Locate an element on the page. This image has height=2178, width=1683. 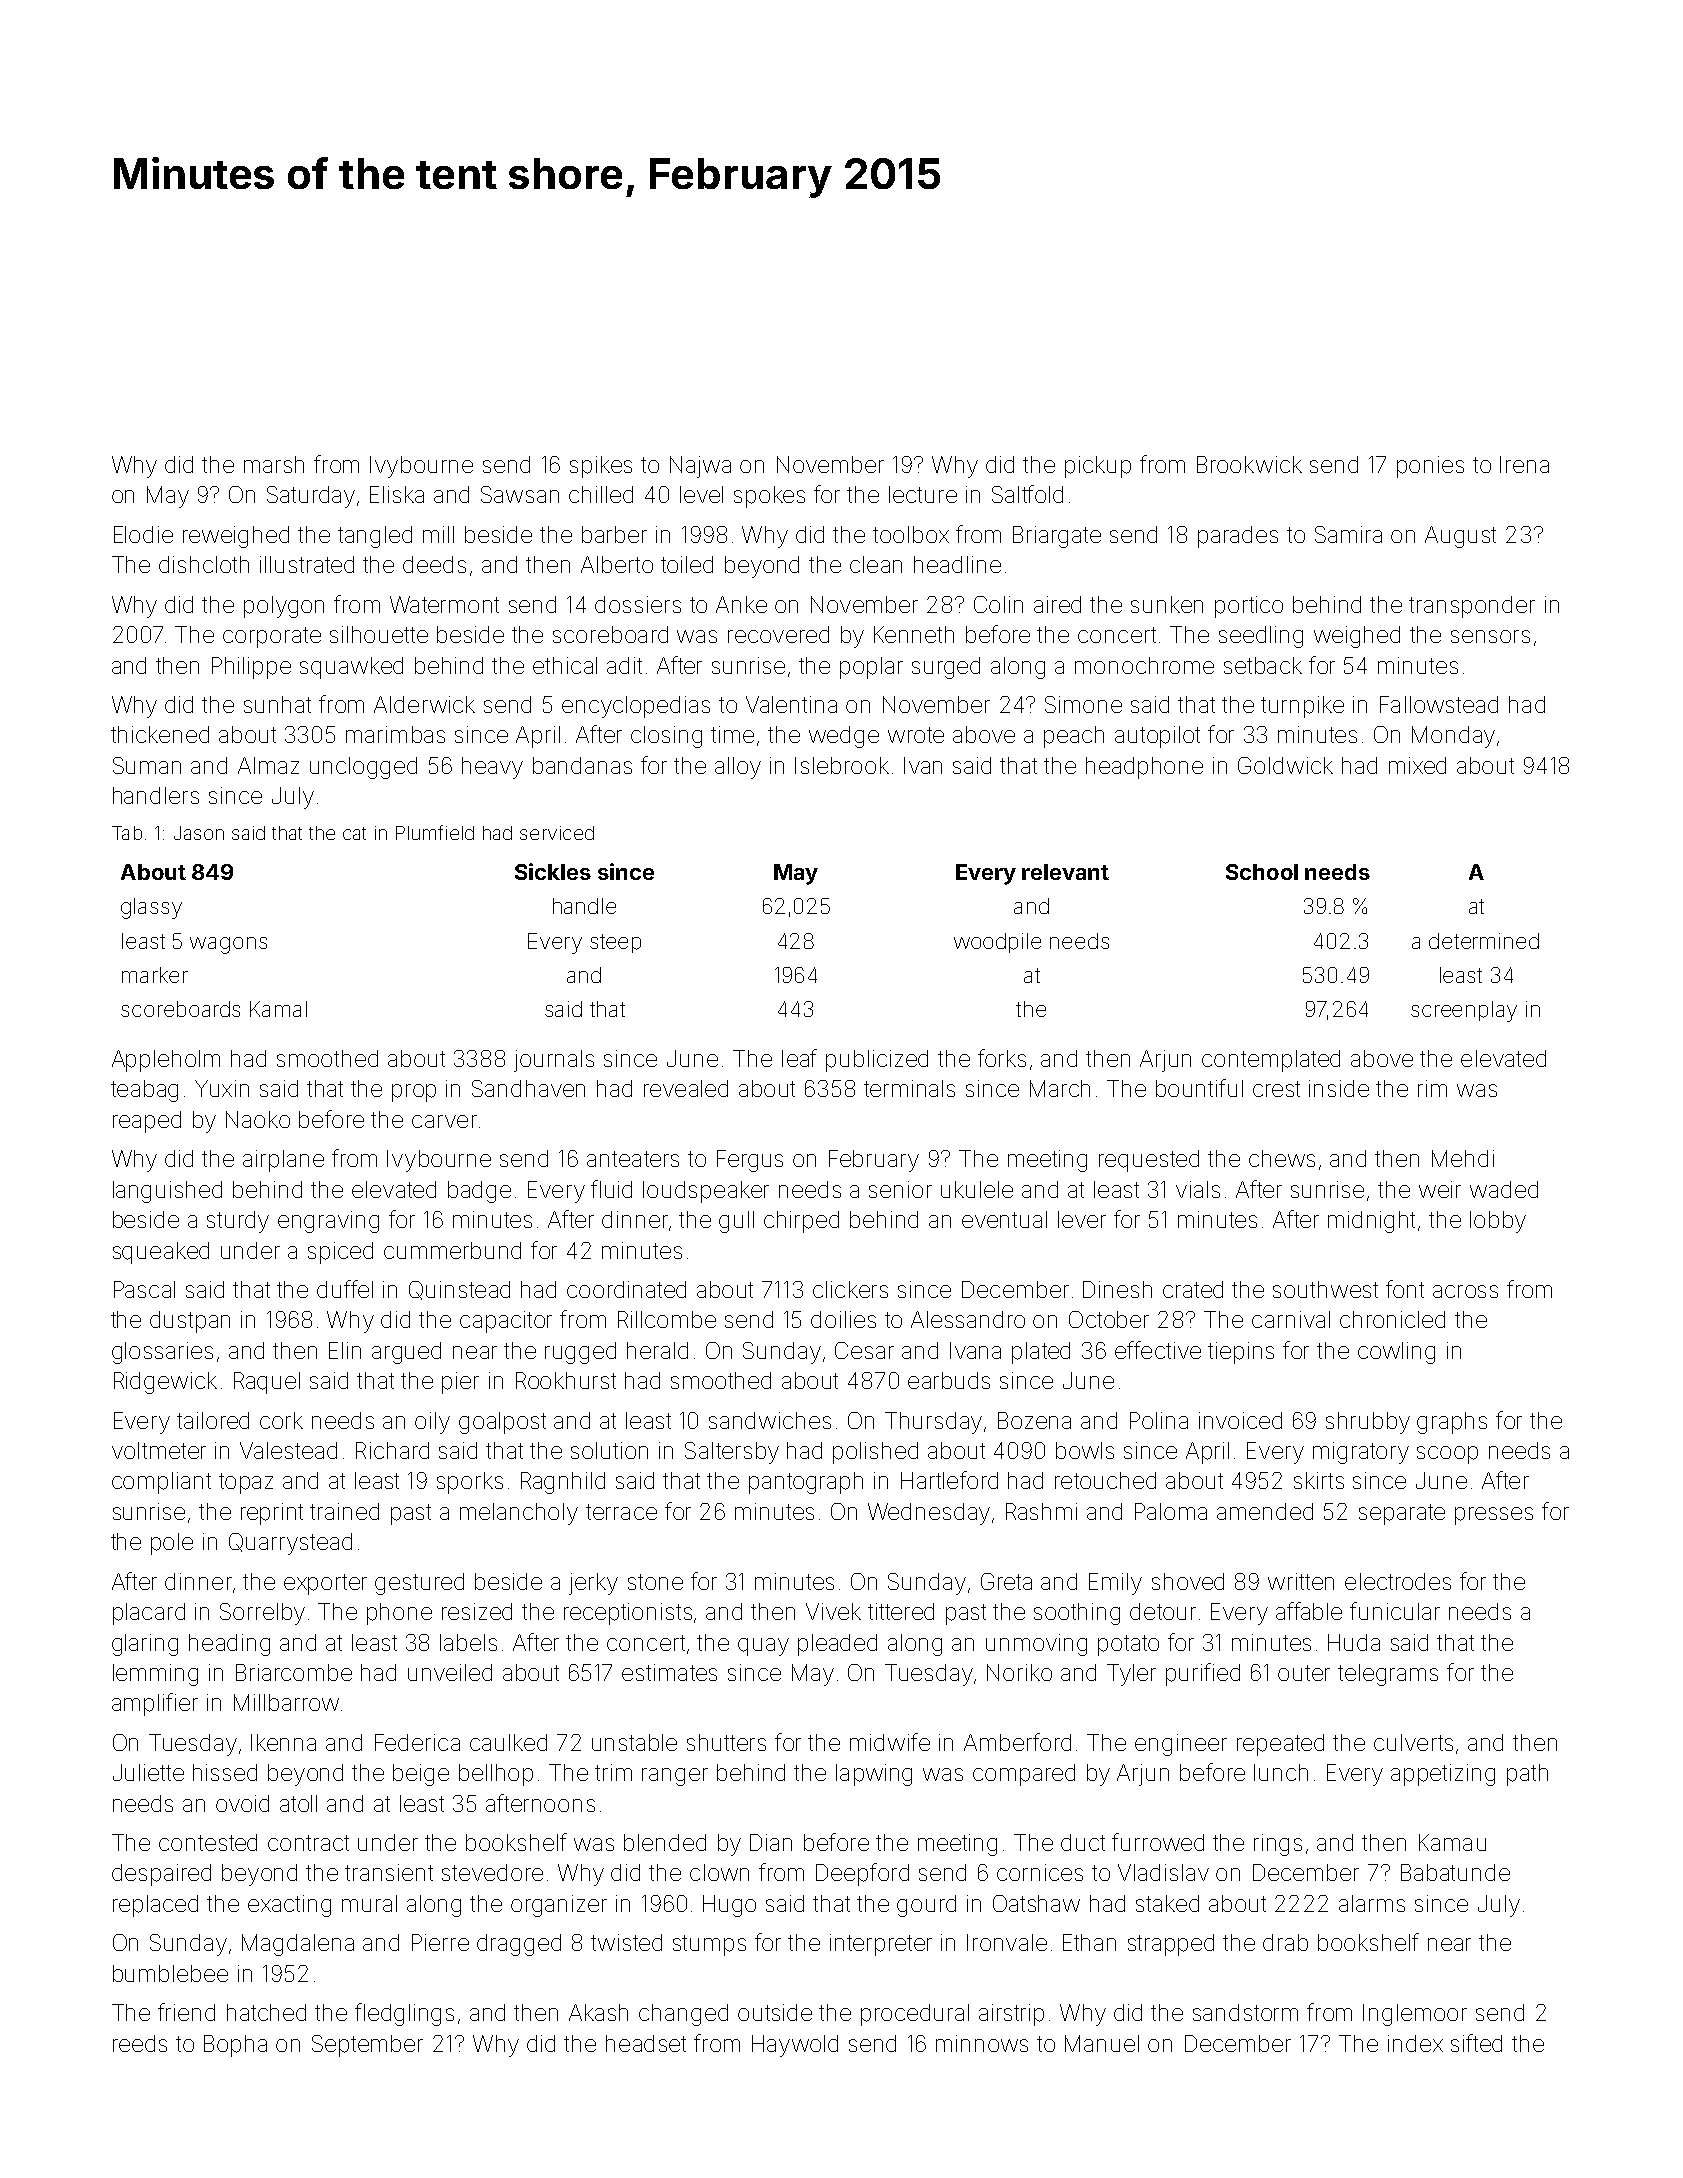
Elodie is located at coordinates (143, 534).
